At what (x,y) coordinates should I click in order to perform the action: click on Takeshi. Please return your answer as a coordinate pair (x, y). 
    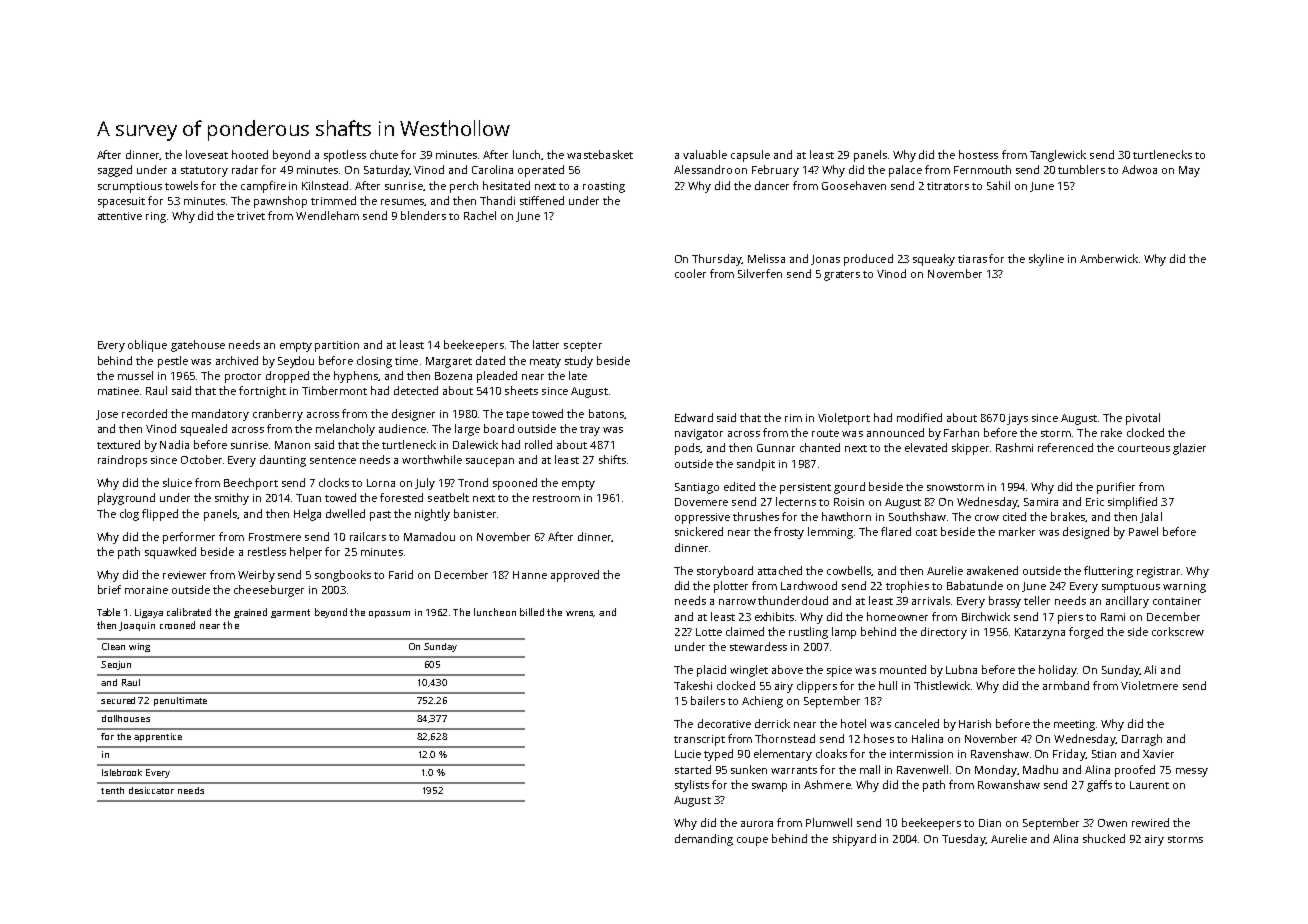
    Looking at the image, I should click on (693, 685).
